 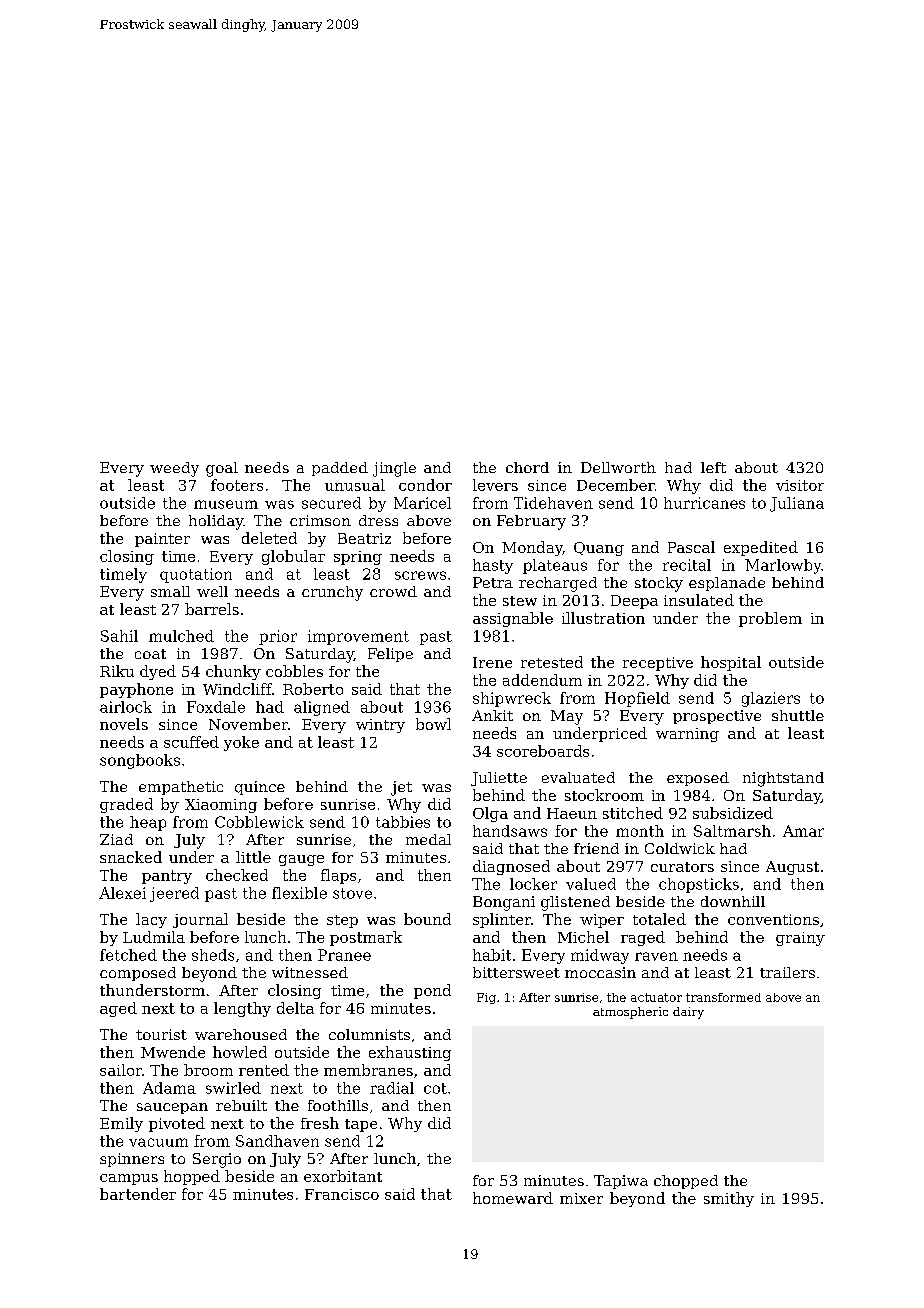 I want to click on smithy, so click(x=729, y=1199).
